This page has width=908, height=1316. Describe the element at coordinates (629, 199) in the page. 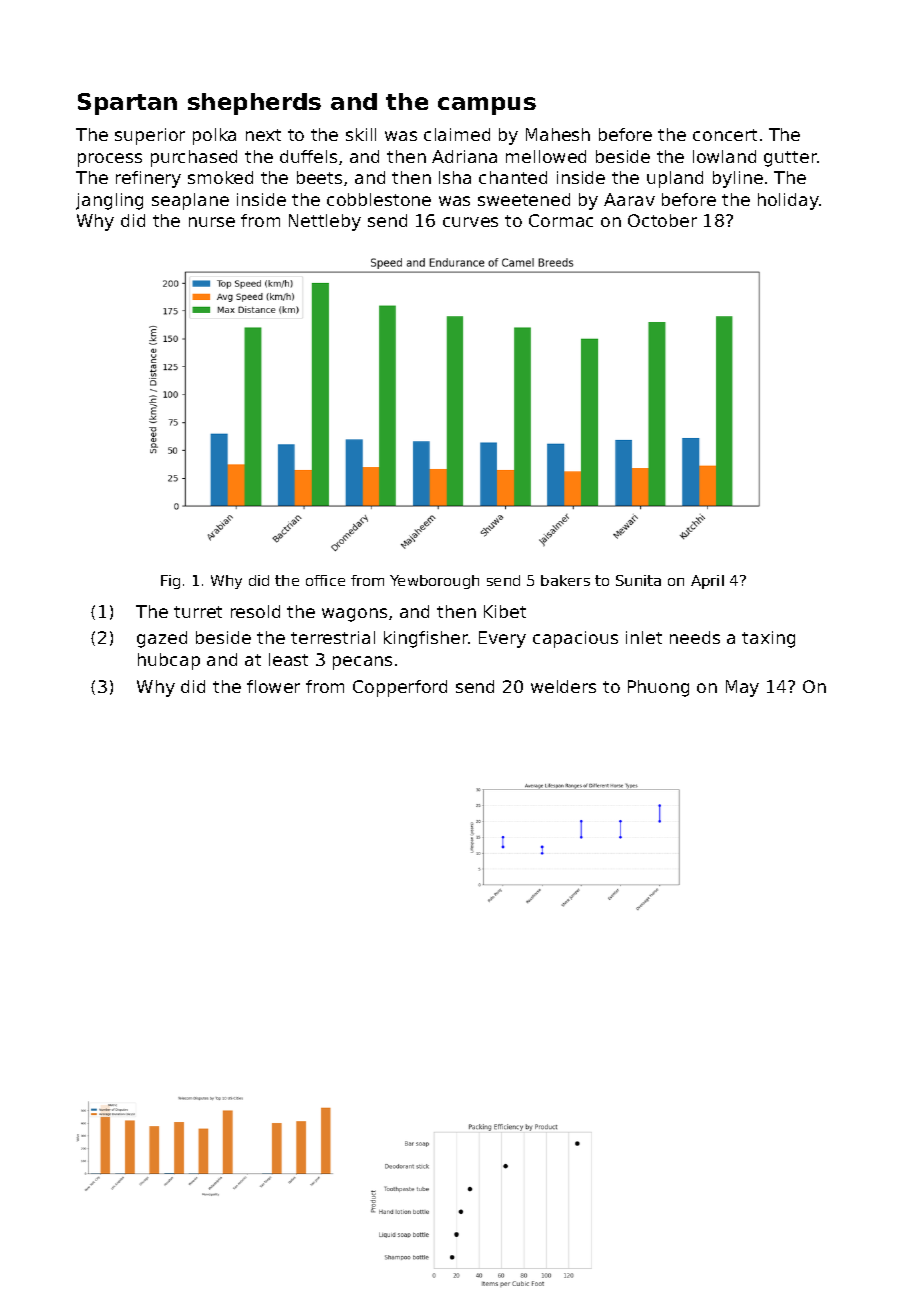

I see `Aarav` at that location.
